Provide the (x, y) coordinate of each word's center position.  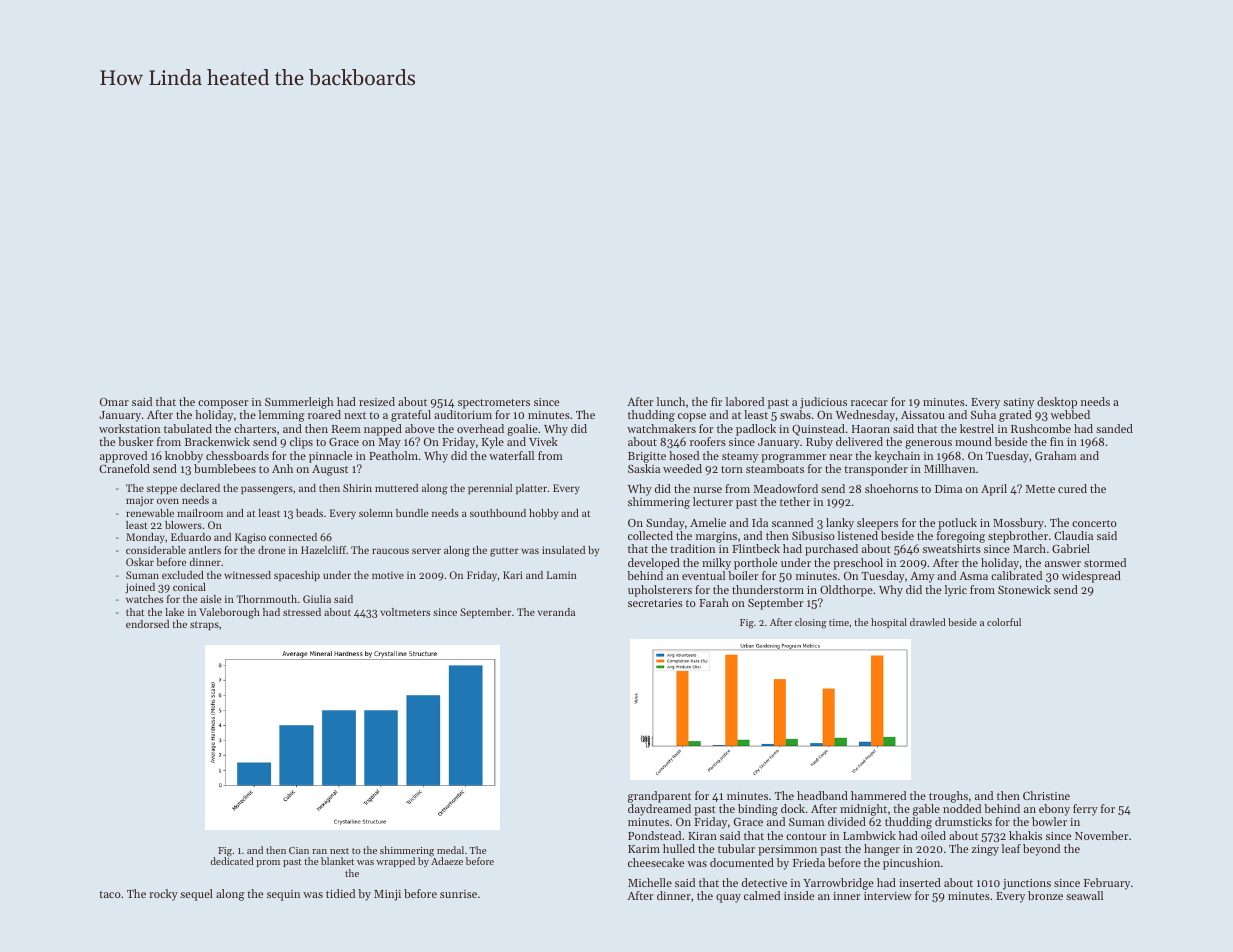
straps (204, 625)
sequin (283, 895)
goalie (522, 430)
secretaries (655, 603)
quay (728, 898)
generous (928, 444)
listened (858, 535)
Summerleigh (299, 403)
